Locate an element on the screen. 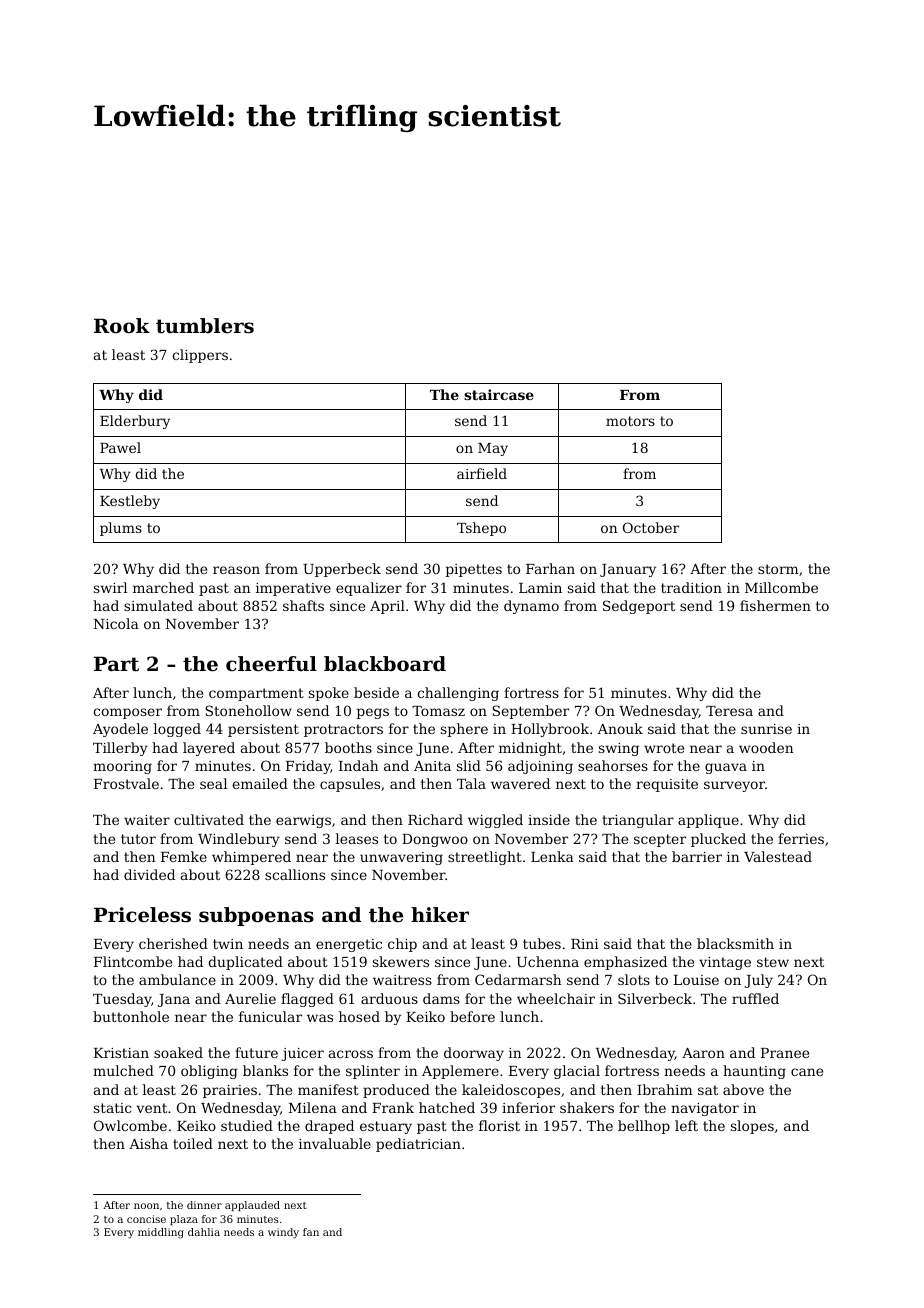  tutor is located at coordinates (138, 839).
